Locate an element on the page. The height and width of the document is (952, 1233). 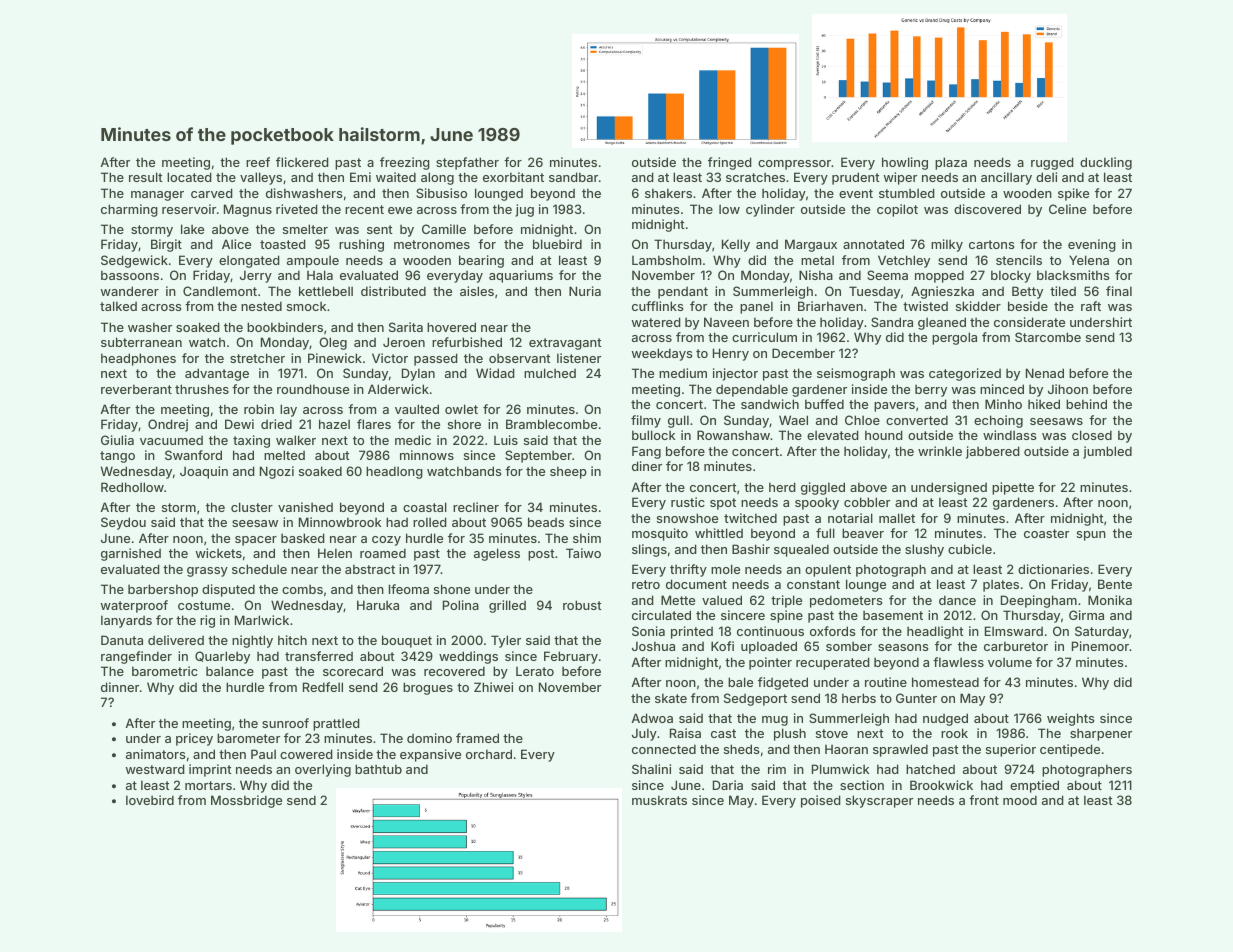
robin is located at coordinates (259, 409).
